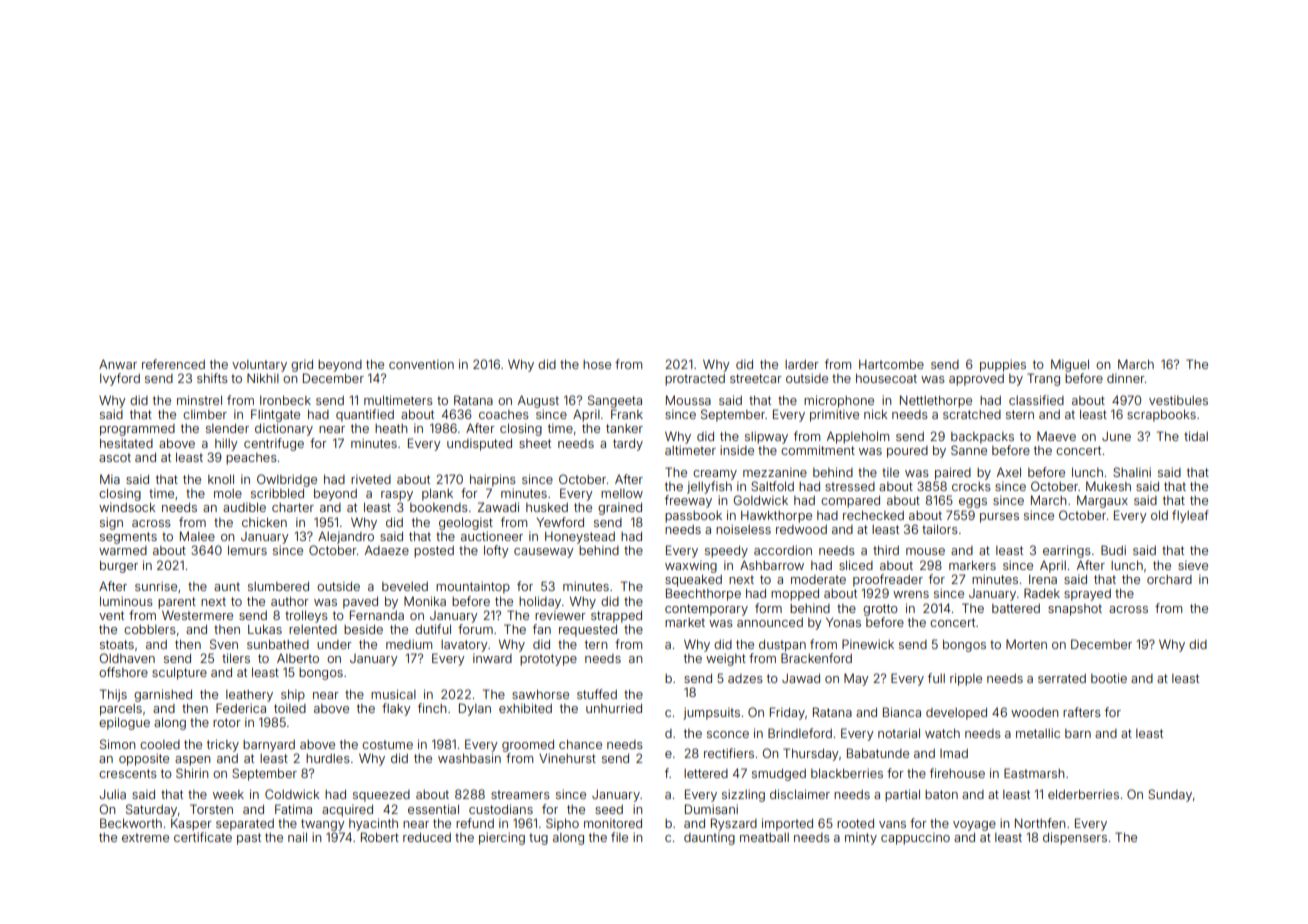 The image size is (1308, 924). Describe the element at coordinates (151, 810) in the page. I see `Saturday` at that location.
